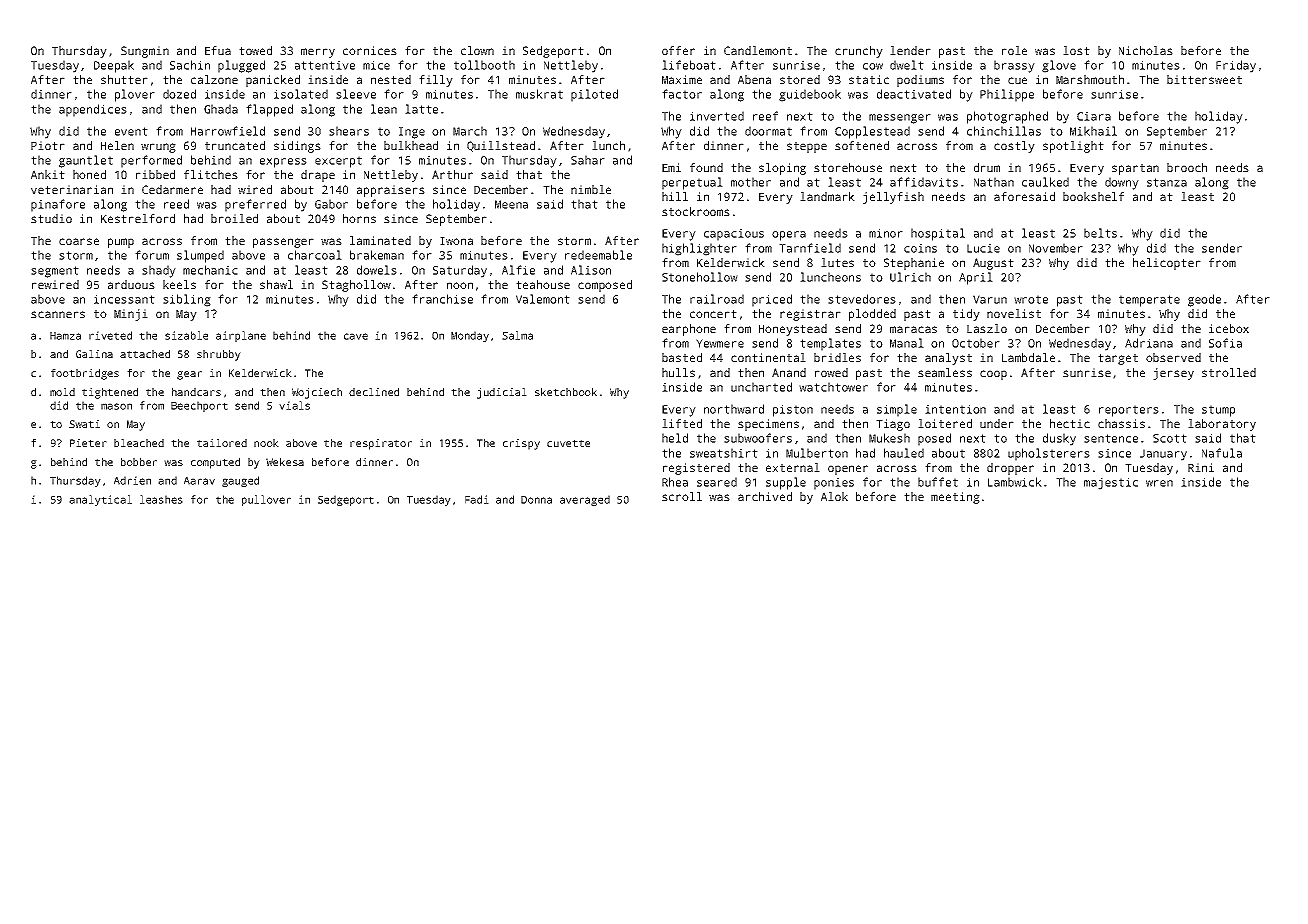 This screenshot has height=924, width=1308. I want to click on November, so click(1056, 248).
